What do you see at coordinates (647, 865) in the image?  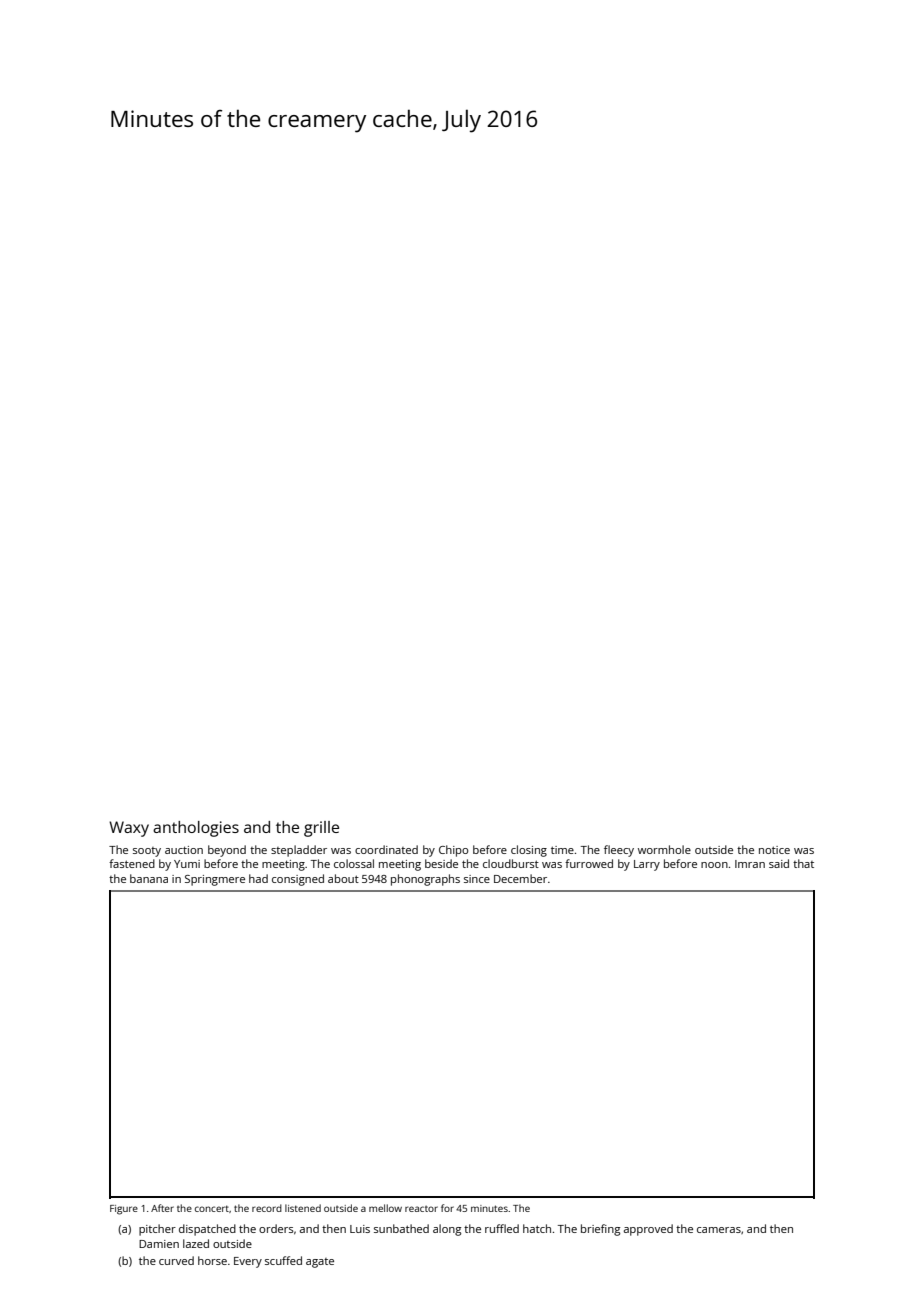 I see `Larry` at bounding box center [647, 865].
